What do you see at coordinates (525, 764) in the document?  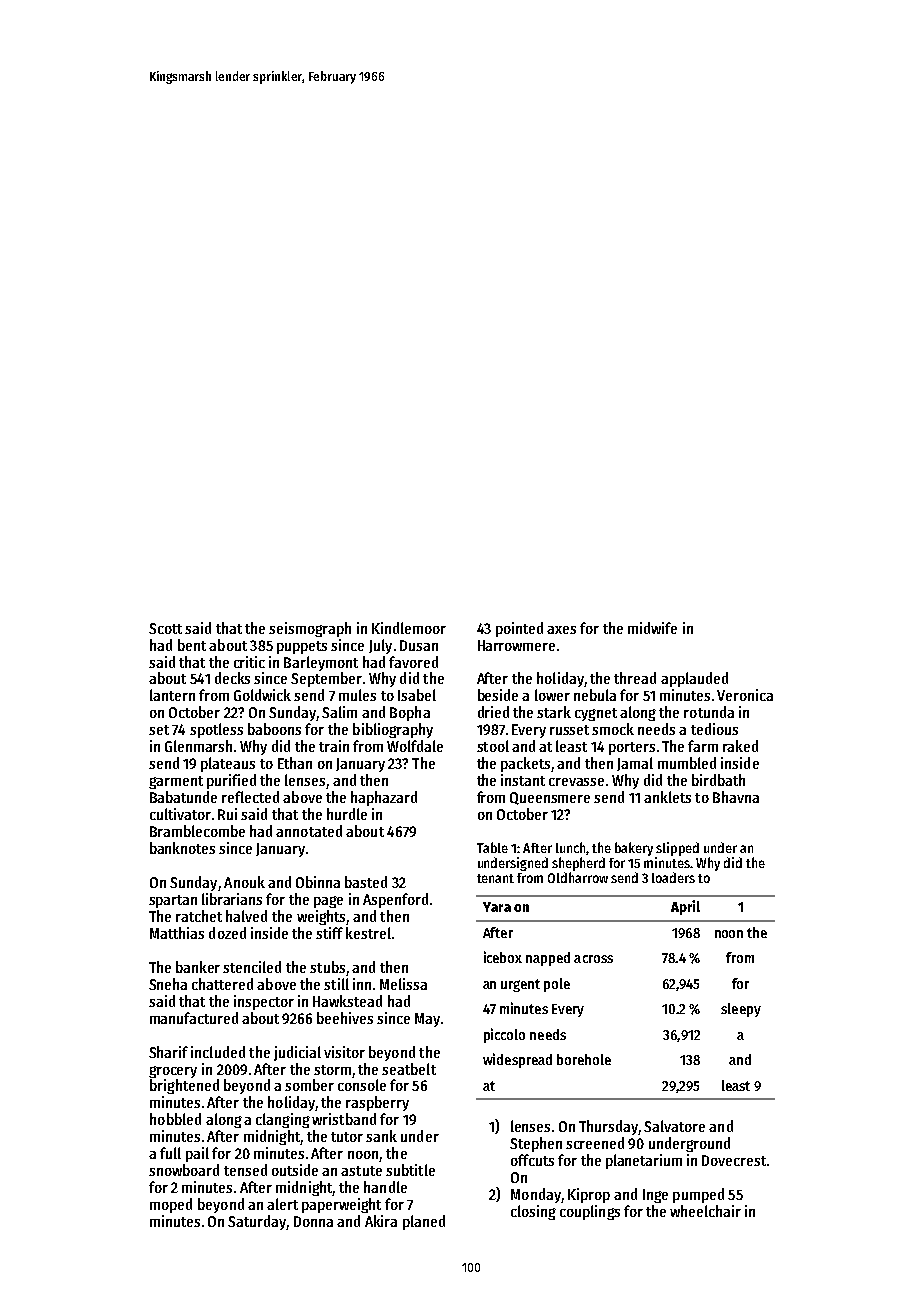 I see `packets` at bounding box center [525, 764].
